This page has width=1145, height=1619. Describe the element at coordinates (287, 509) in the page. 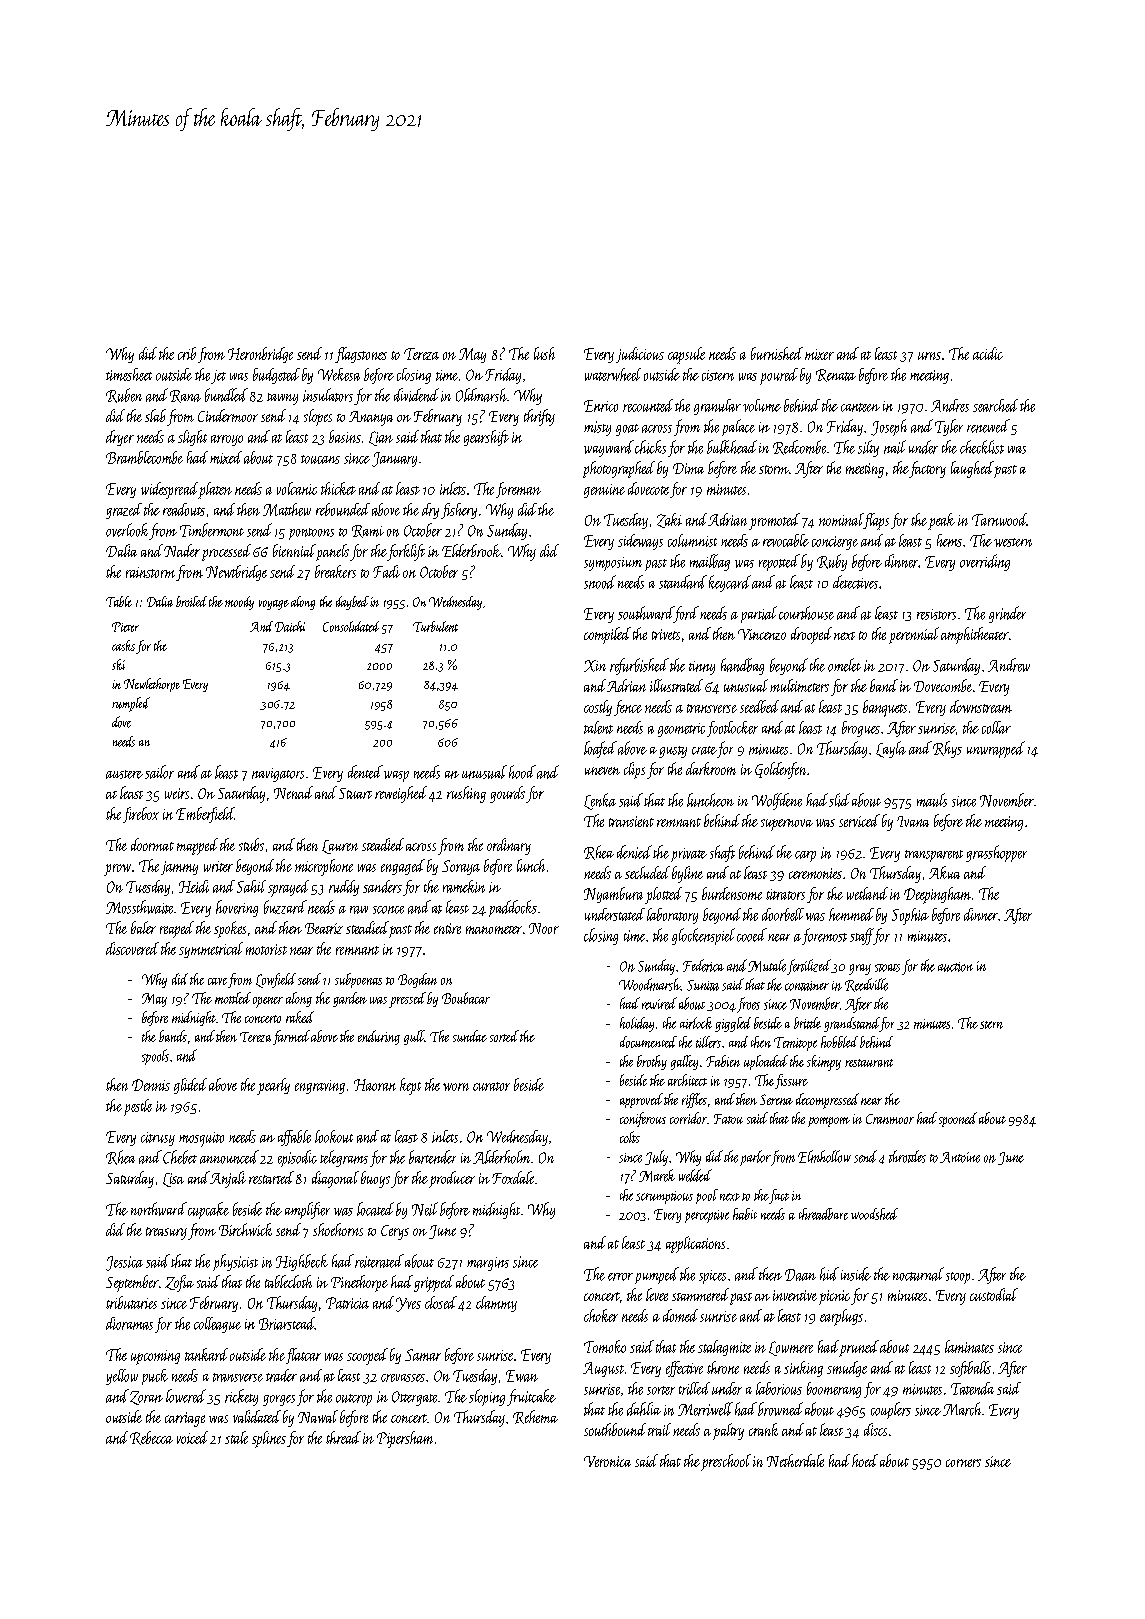

I see `Matthew` at that location.
